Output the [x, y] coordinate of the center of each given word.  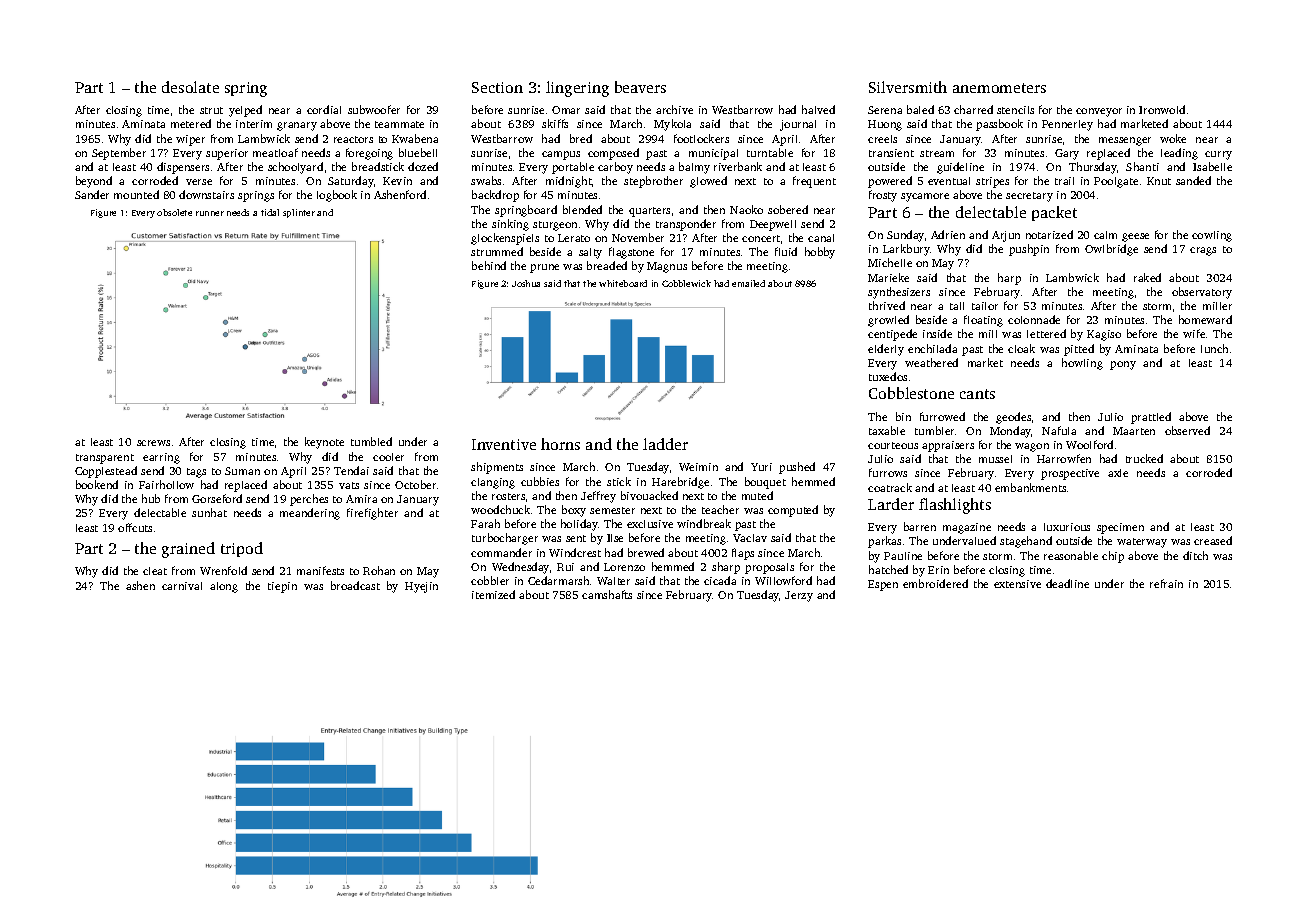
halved [818, 109]
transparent [105, 459]
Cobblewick [686, 283]
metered [191, 123]
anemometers [999, 88]
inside [937, 333]
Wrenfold [223, 570]
